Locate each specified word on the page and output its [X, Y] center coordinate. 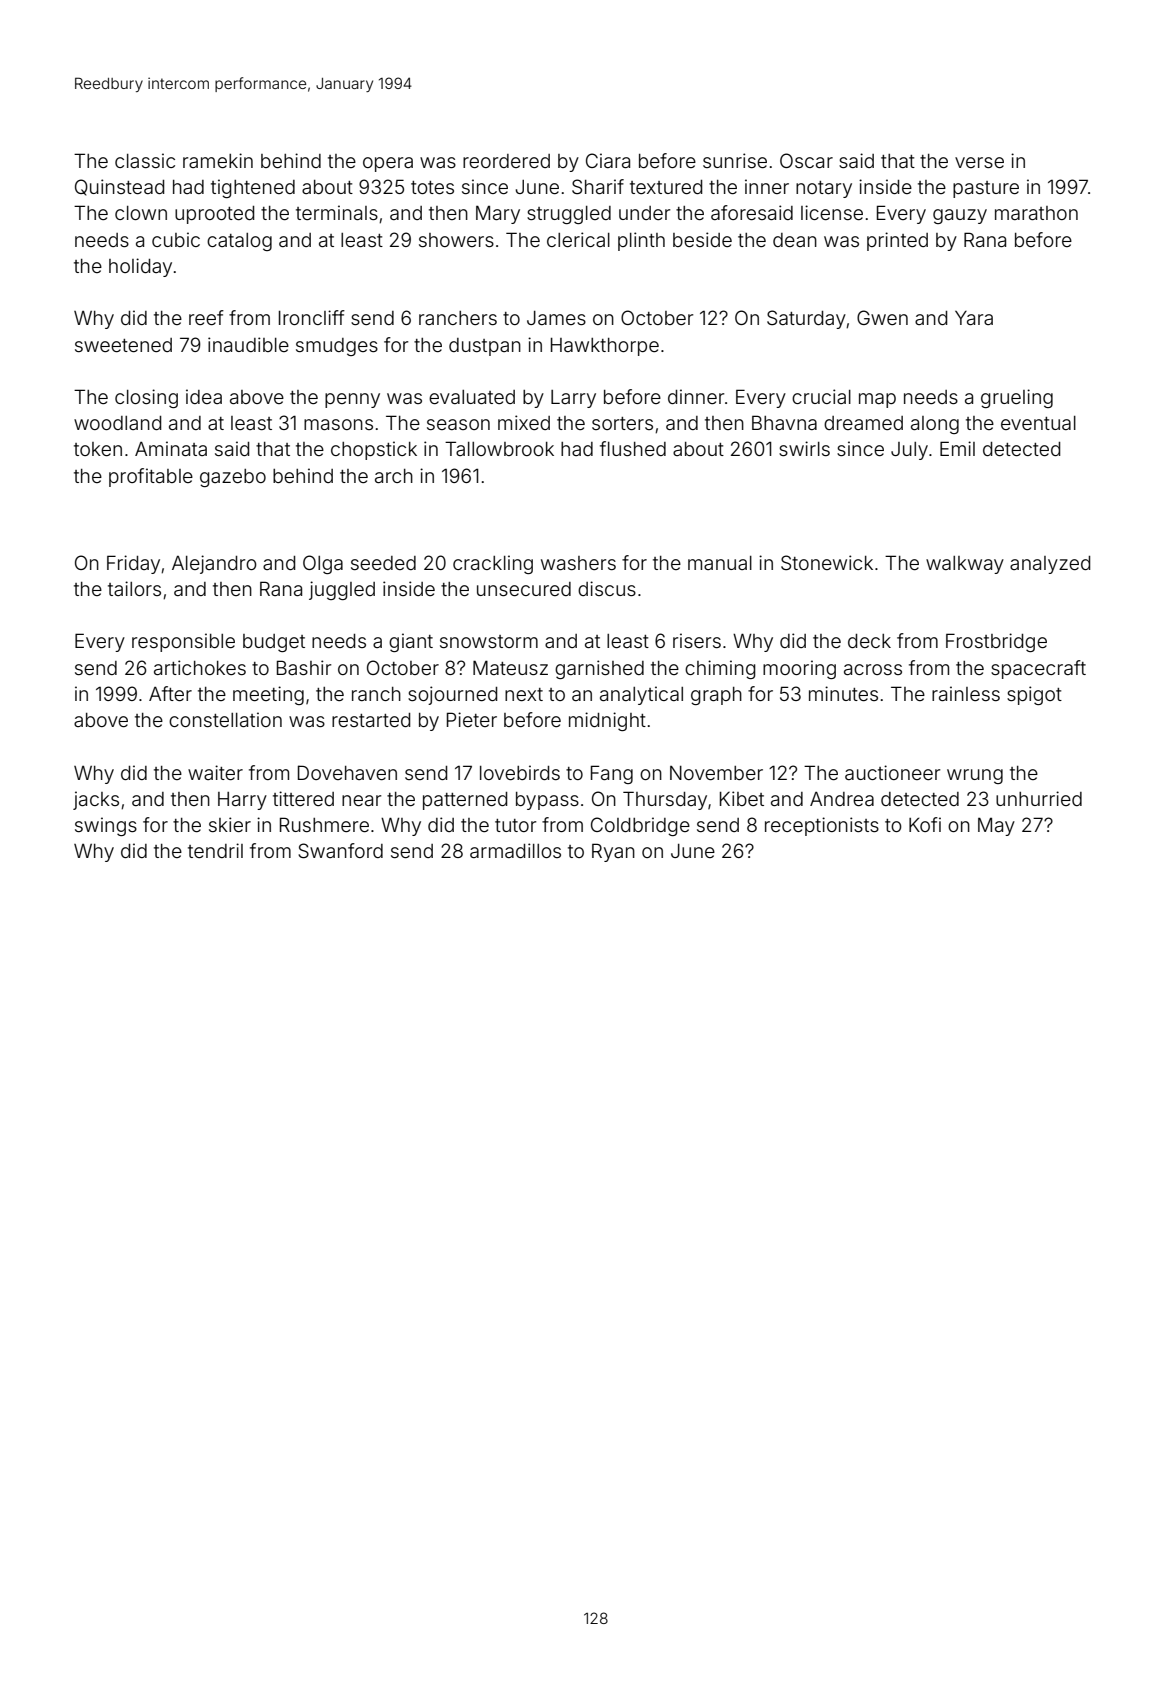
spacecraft [1038, 669]
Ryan [613, 852]
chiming [720, 669]
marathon [1036, 213]
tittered [303, 798]
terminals [337, 212]
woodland [117, 423]
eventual [1038, 423]
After [170, 693]
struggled [569, 215]
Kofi [925, 824]
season [458, 424]
